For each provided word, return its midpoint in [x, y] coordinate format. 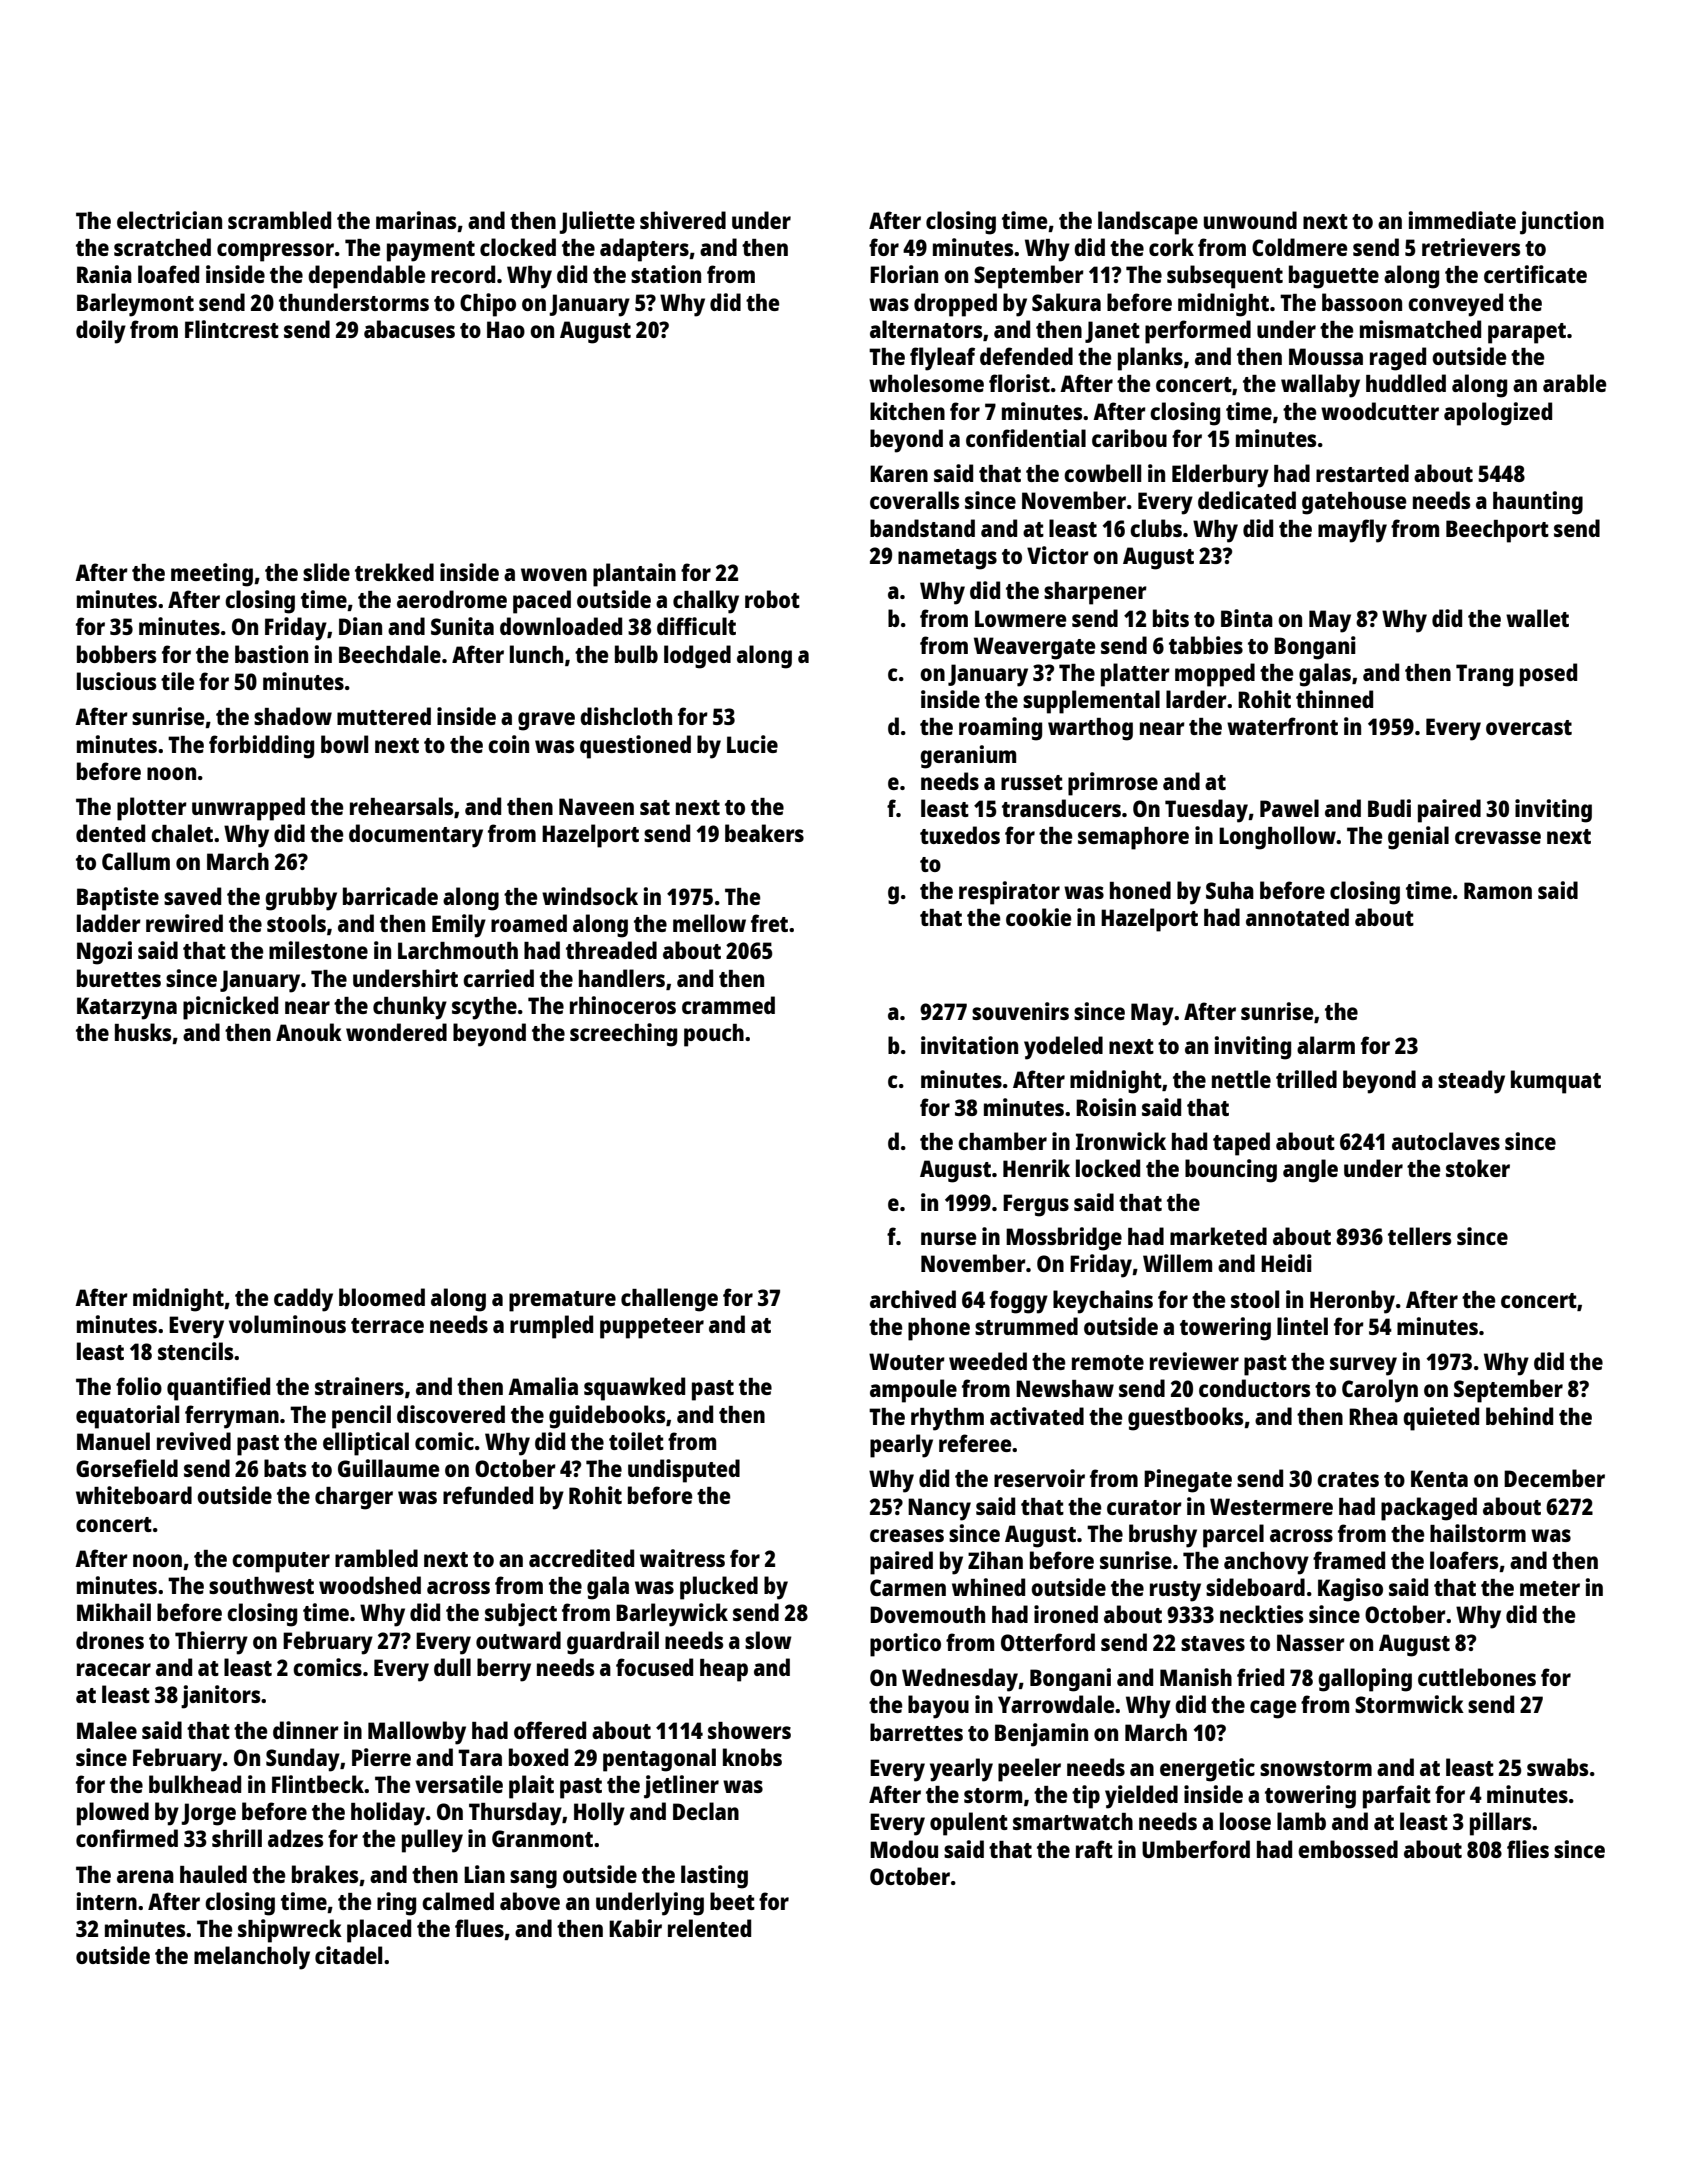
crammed [728, 1005]
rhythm [947, 1419]
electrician [169, 220]
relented [709, 1928]
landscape [1148, 223]
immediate [1462, 220]
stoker [1478, 1168]
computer [281, 1562]
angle [1310, 1171]
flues [479, 1928]
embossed [1348, 1849]
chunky [410, 1008]
